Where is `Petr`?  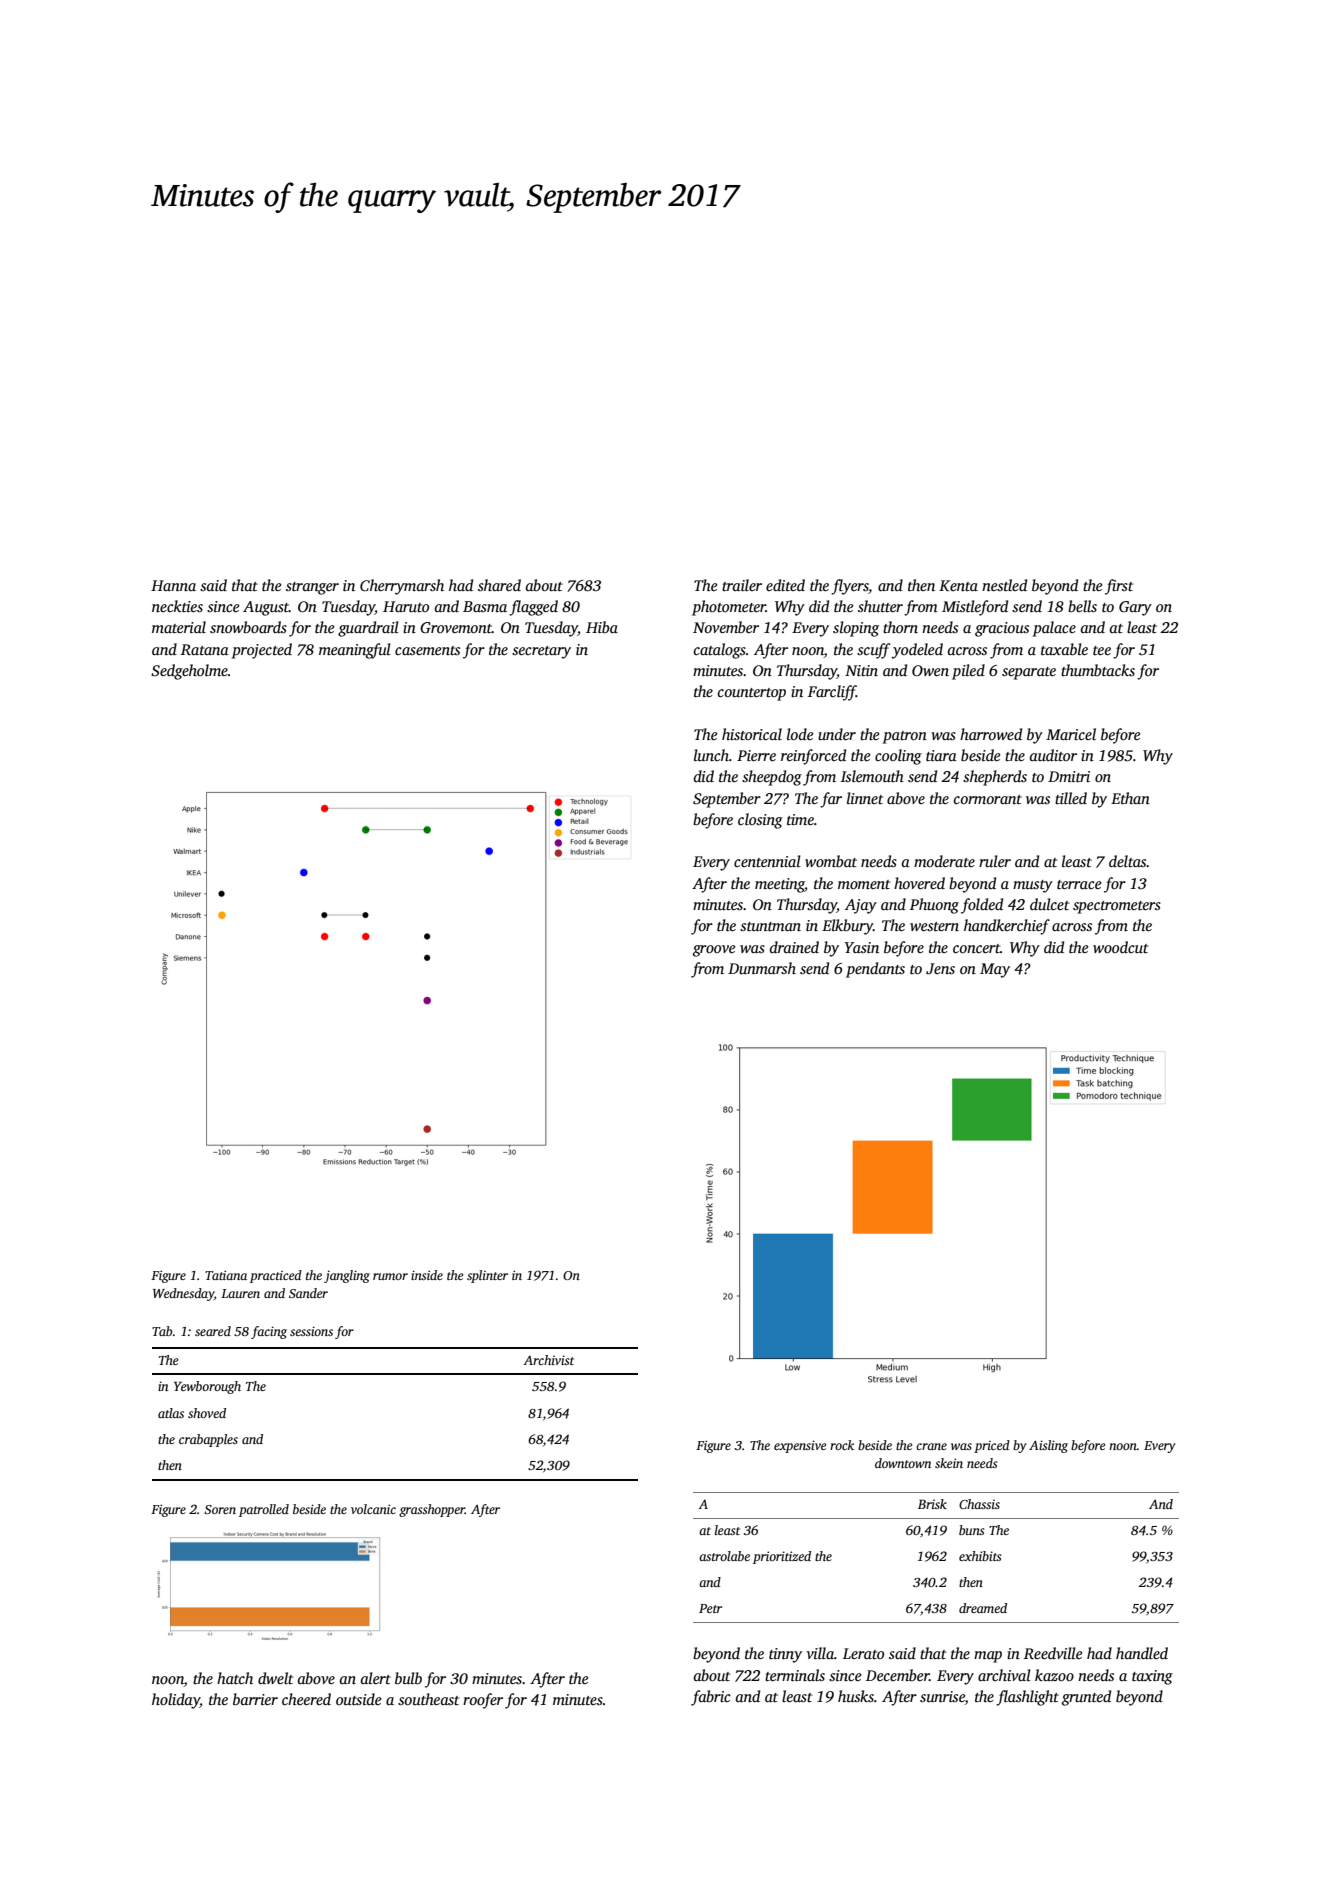
Petr is located at coordinates (710, 1608).
